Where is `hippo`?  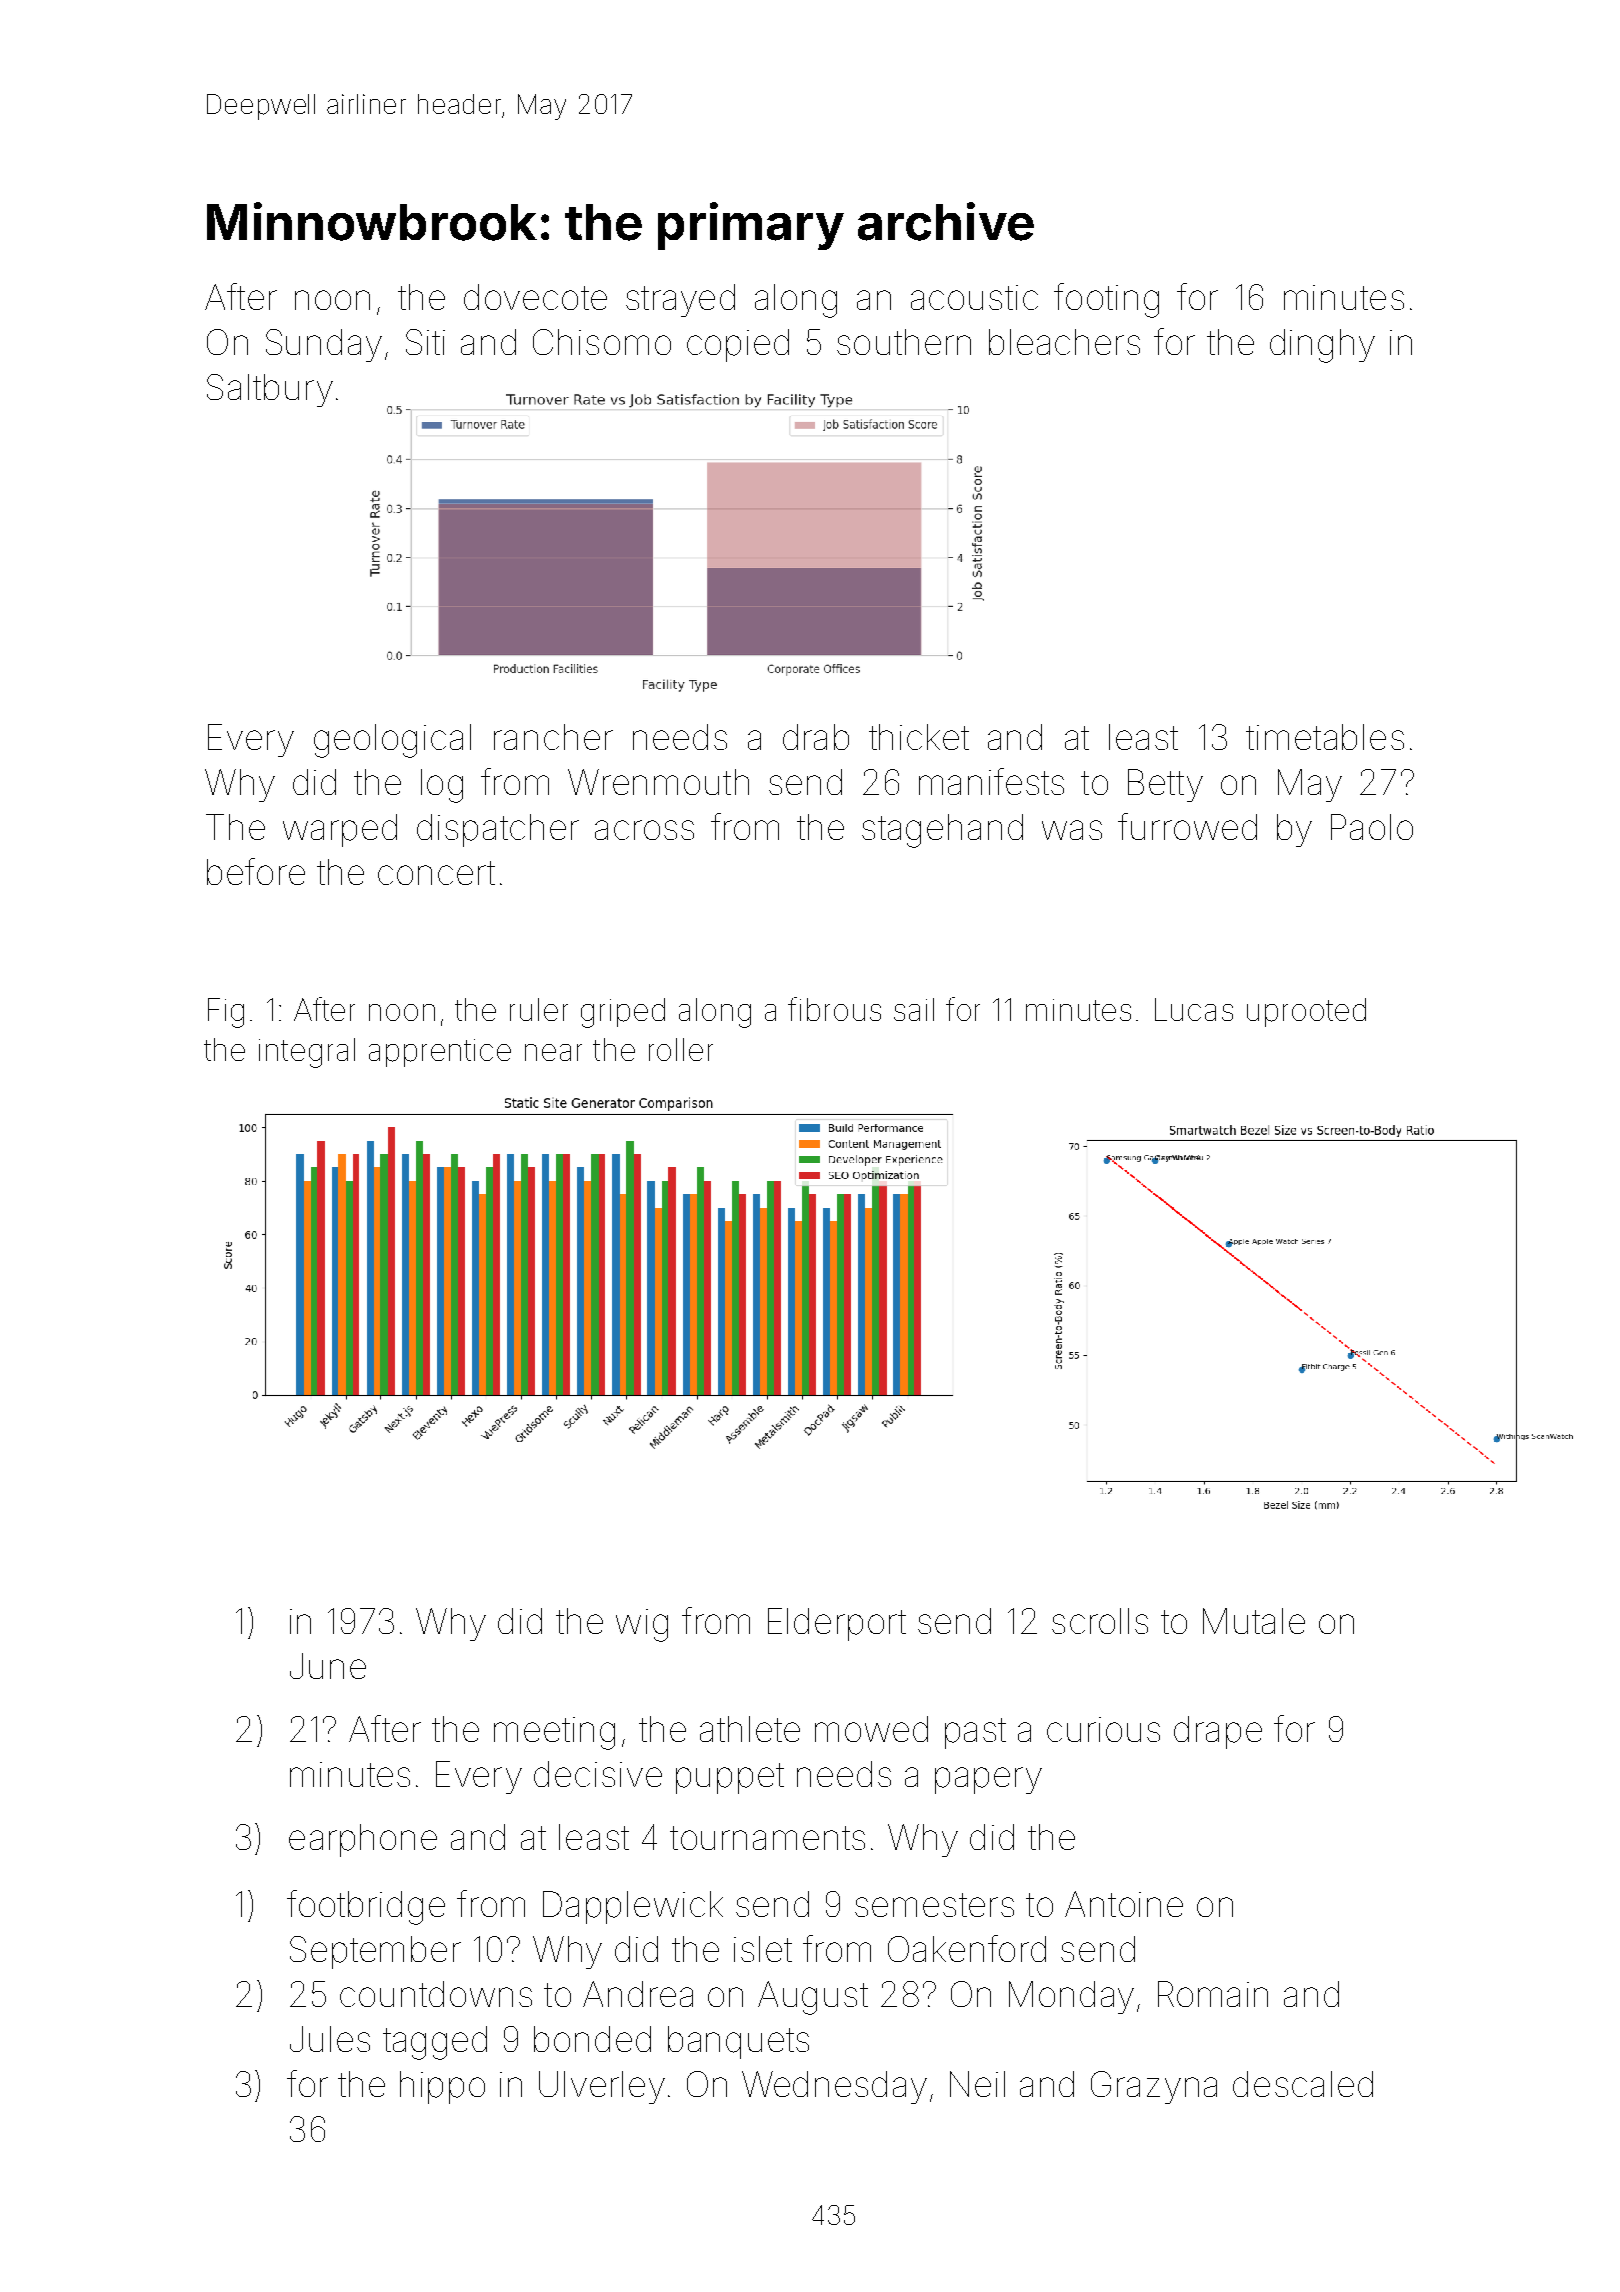 hippo is located at coordinates (442, 2087).
